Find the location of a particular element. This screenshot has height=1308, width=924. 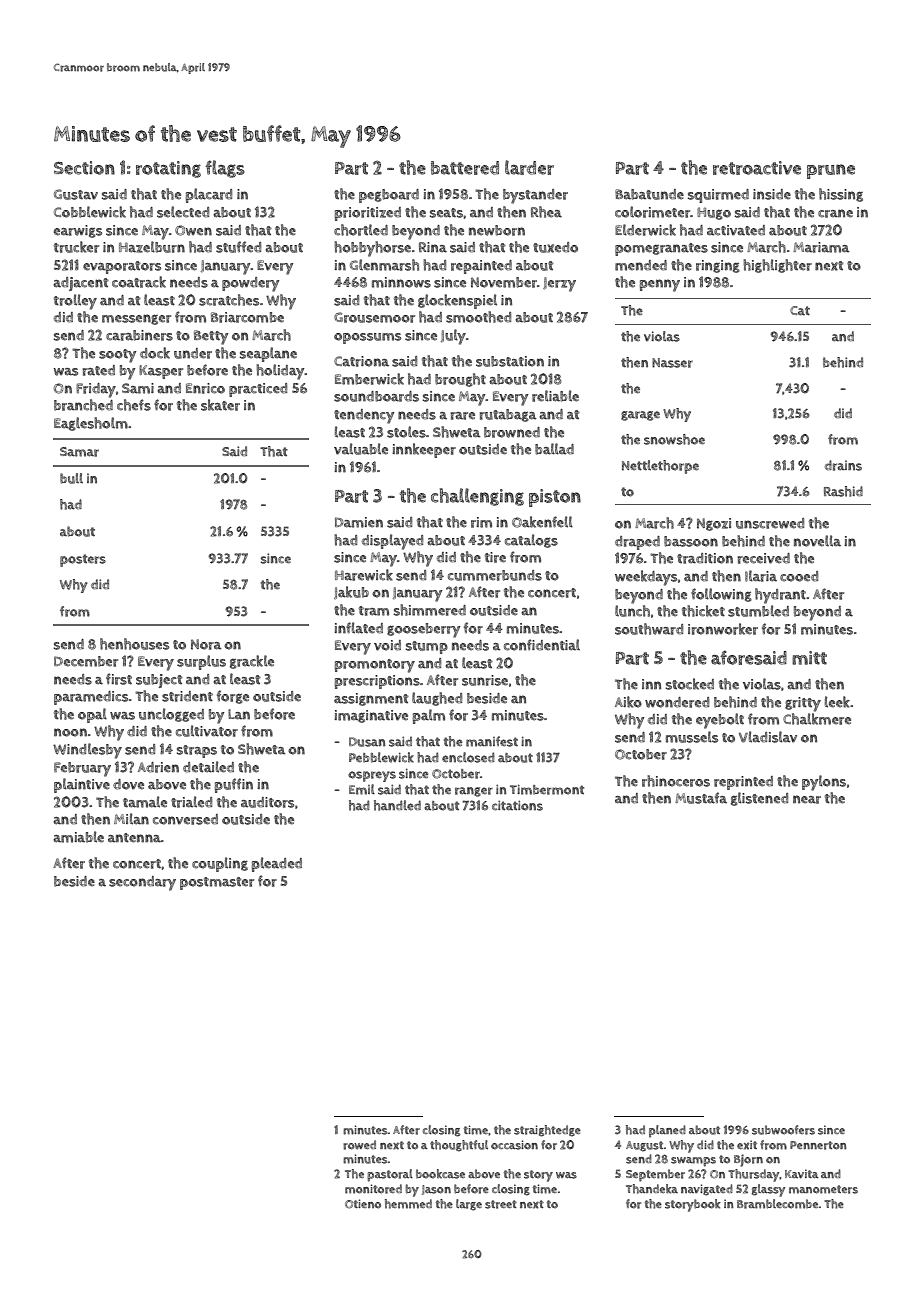

subwoofers is located at coordinates (783, 1130).
